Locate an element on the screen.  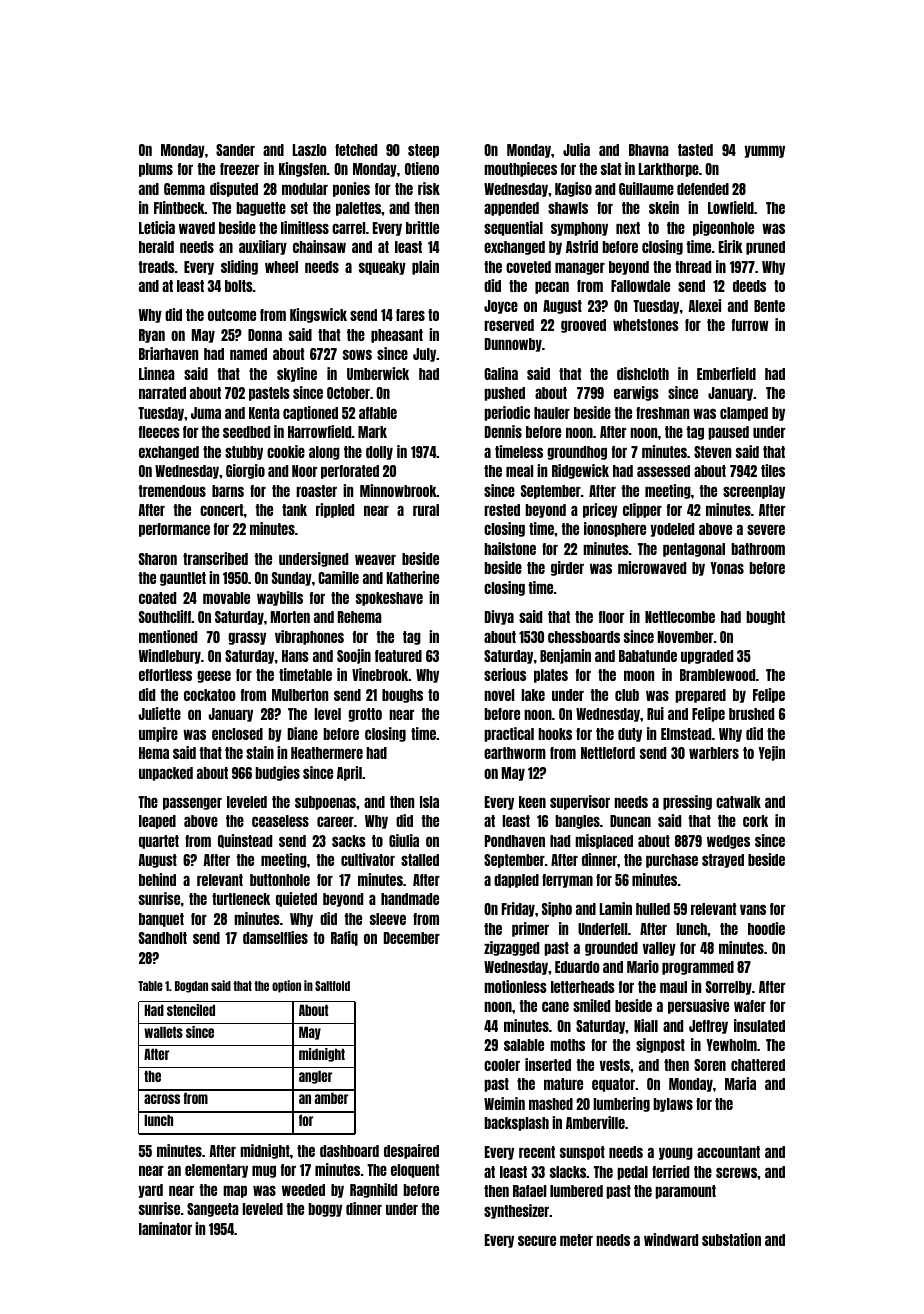
boggy is located at coordinates (325, 1210).
